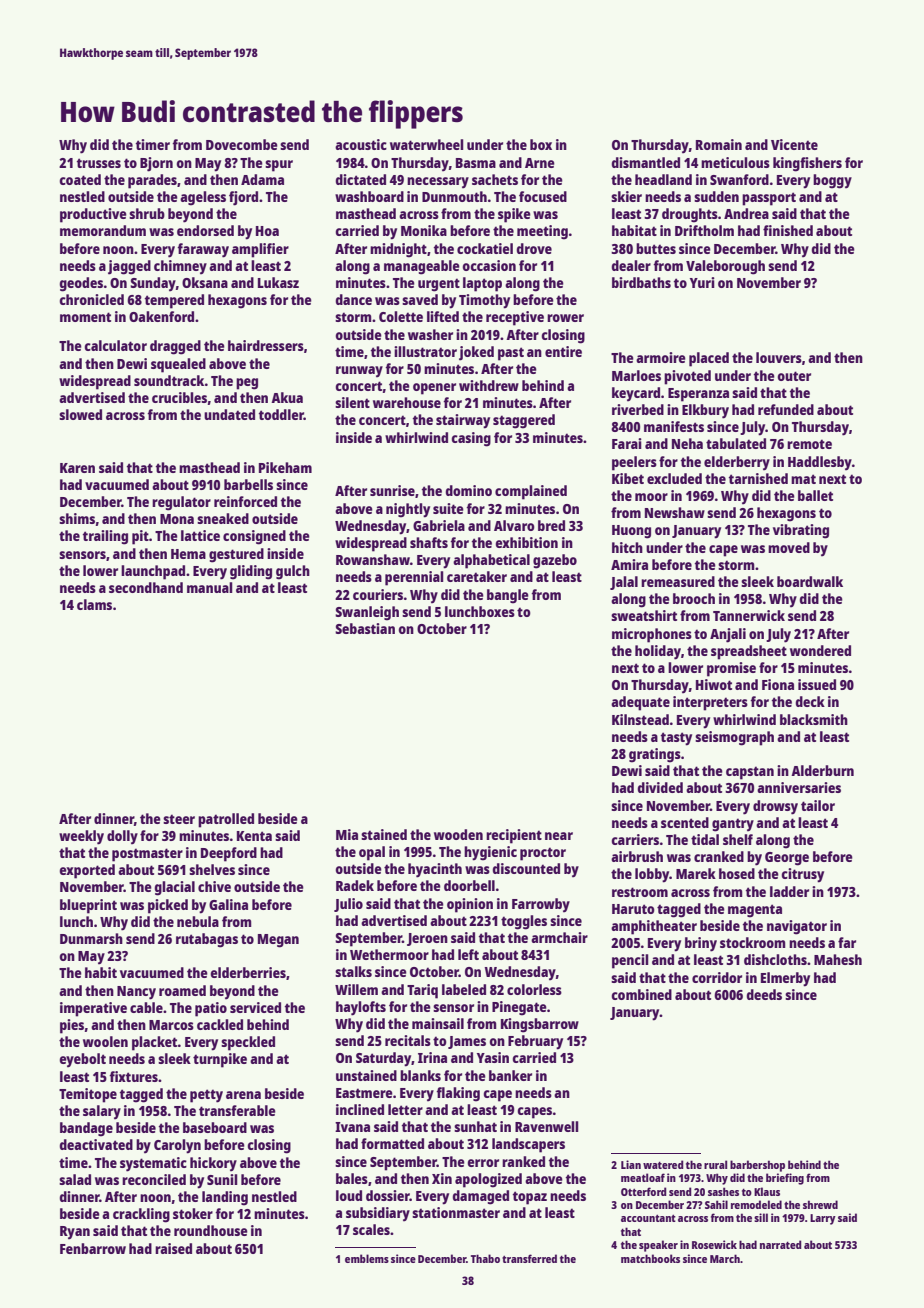 The image size is (924, 1308). What do you see at coordinates (278, 282) in the screenshot?
I see `Lukasz` at bounding box center [278, 282].
